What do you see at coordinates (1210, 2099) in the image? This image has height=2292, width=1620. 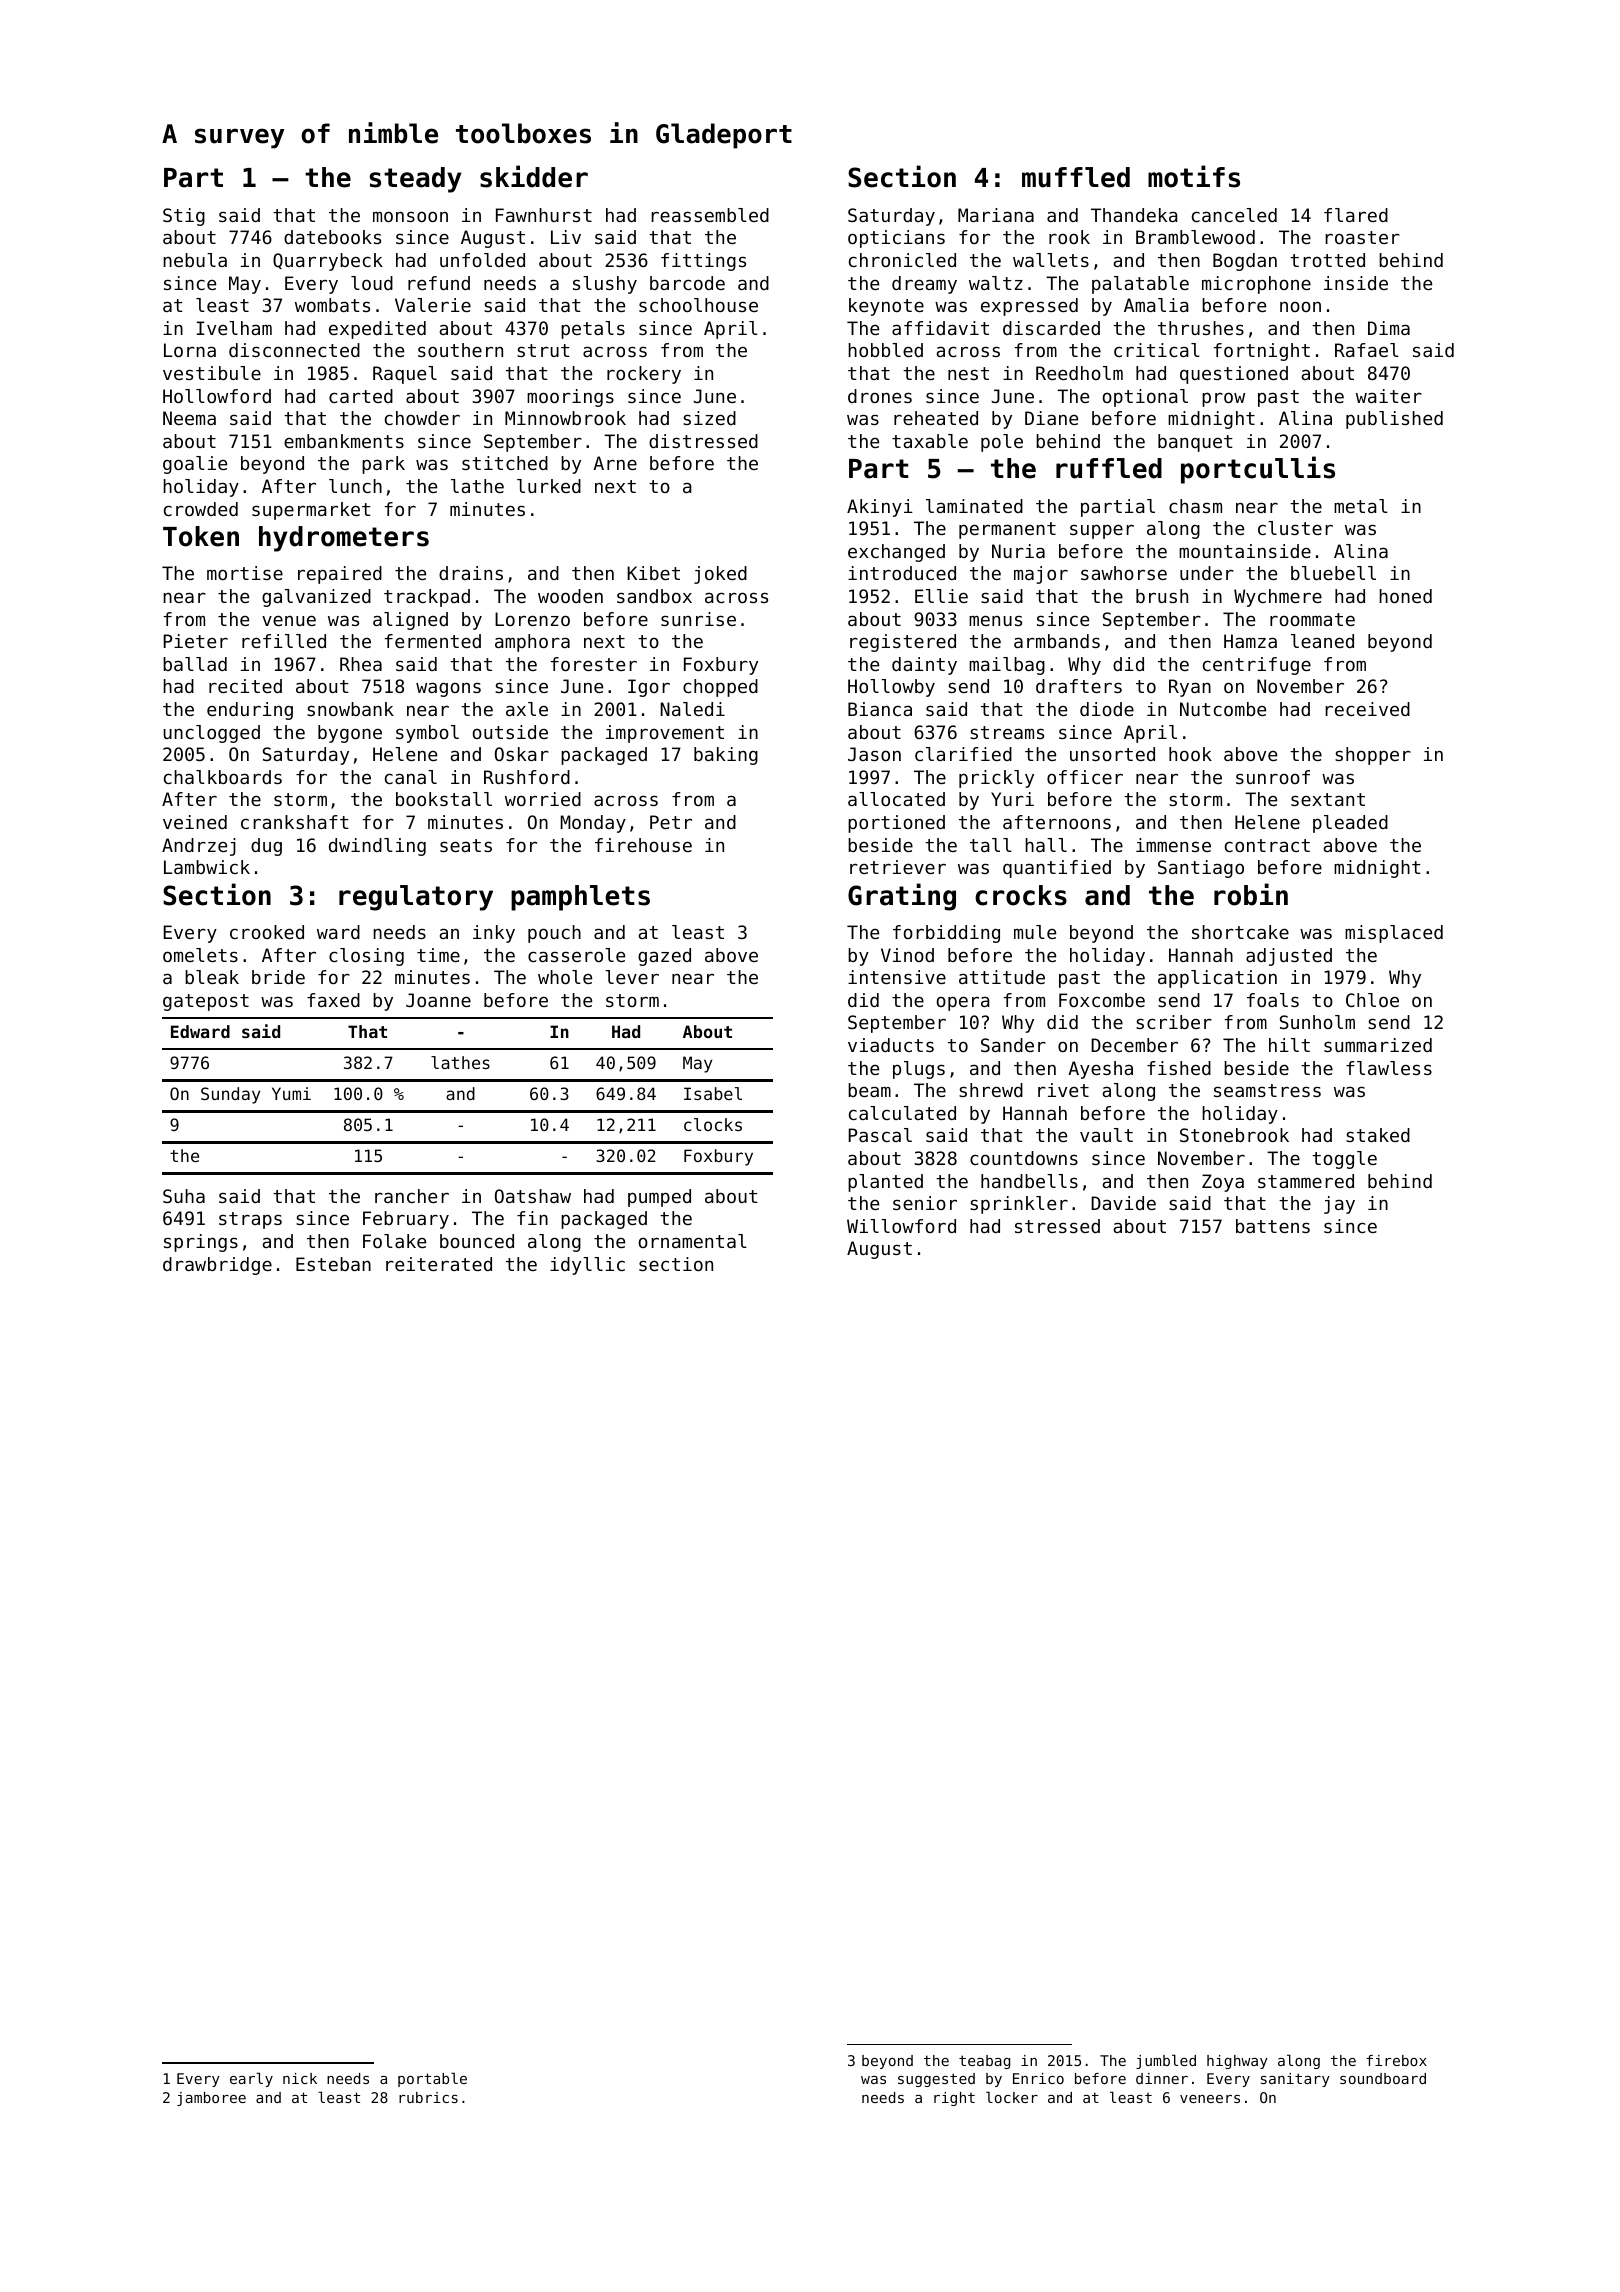 I see `veneers` at bounding box center [1210, 2099].
